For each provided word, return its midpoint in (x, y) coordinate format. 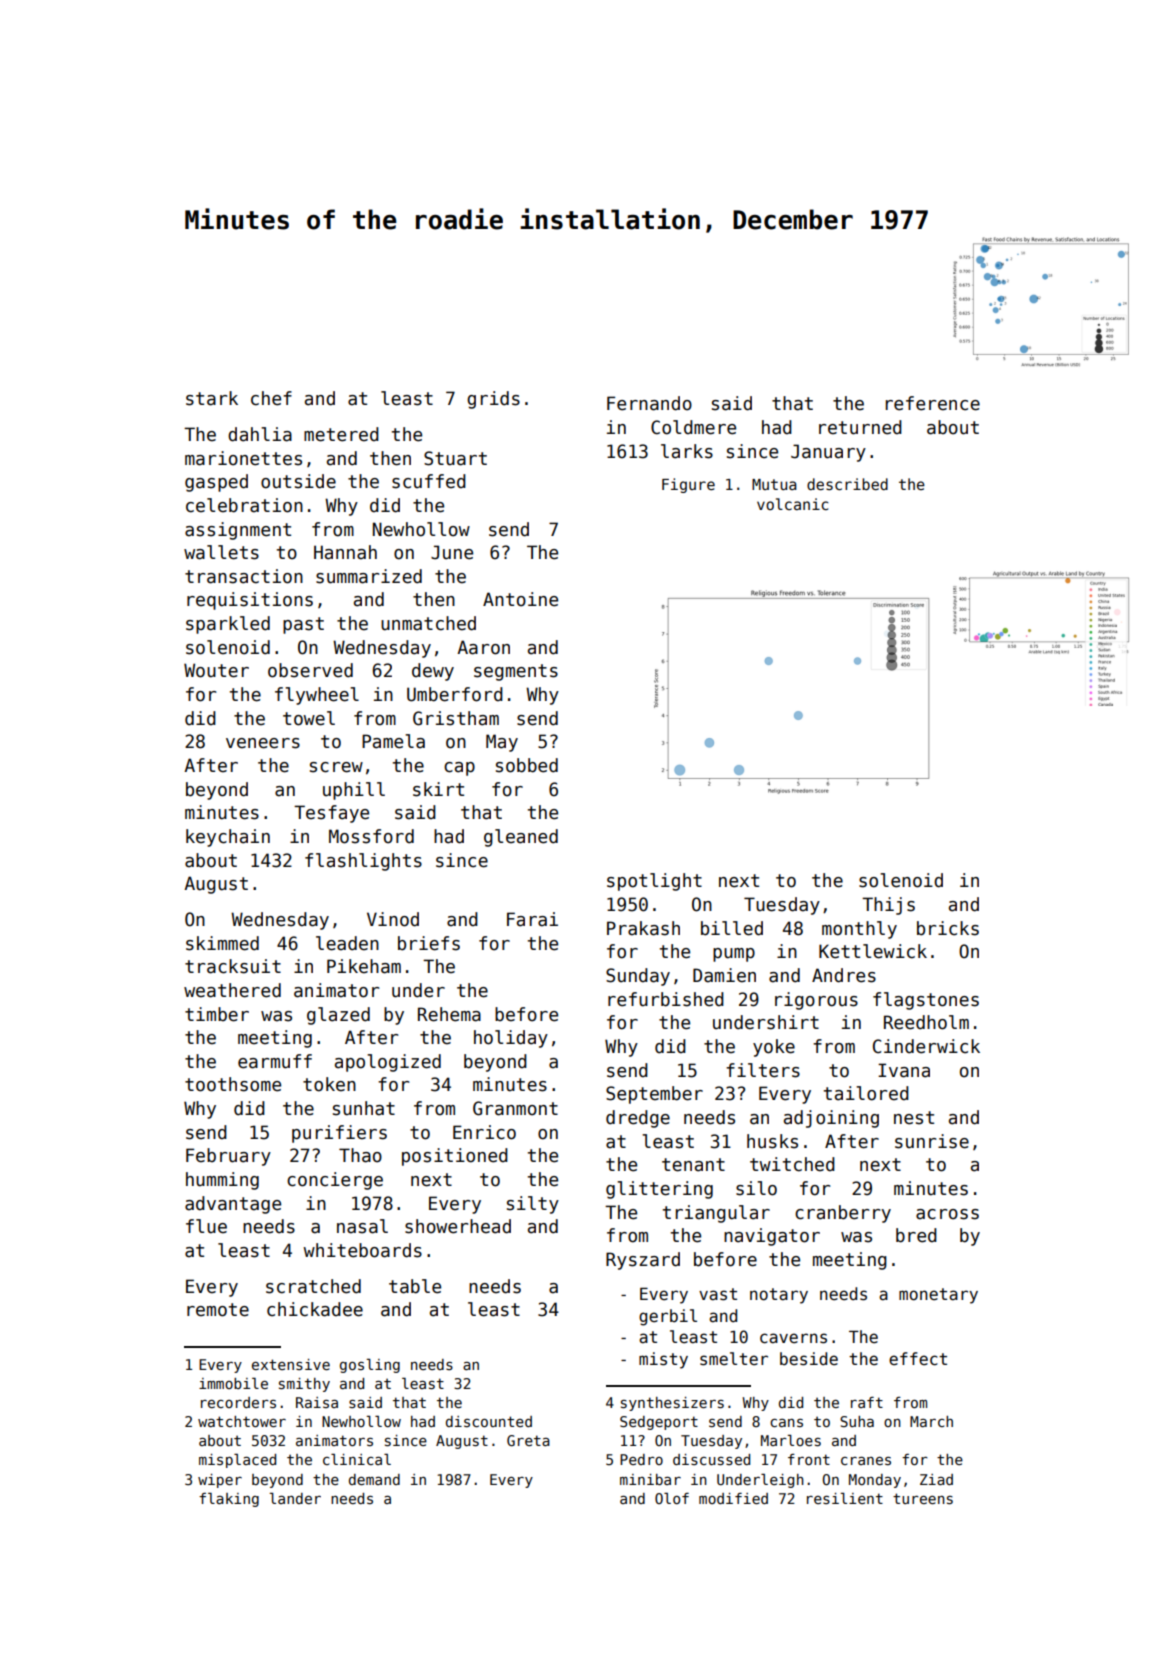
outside (298, 481)
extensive (291, 1364)
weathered (232, 990)
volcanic (793, 504)
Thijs (888, 906)
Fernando (649, 403)
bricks (948, 928)
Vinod (393, 919)
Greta (528, 1440)
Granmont (515, 1108)
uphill (354, 791)
